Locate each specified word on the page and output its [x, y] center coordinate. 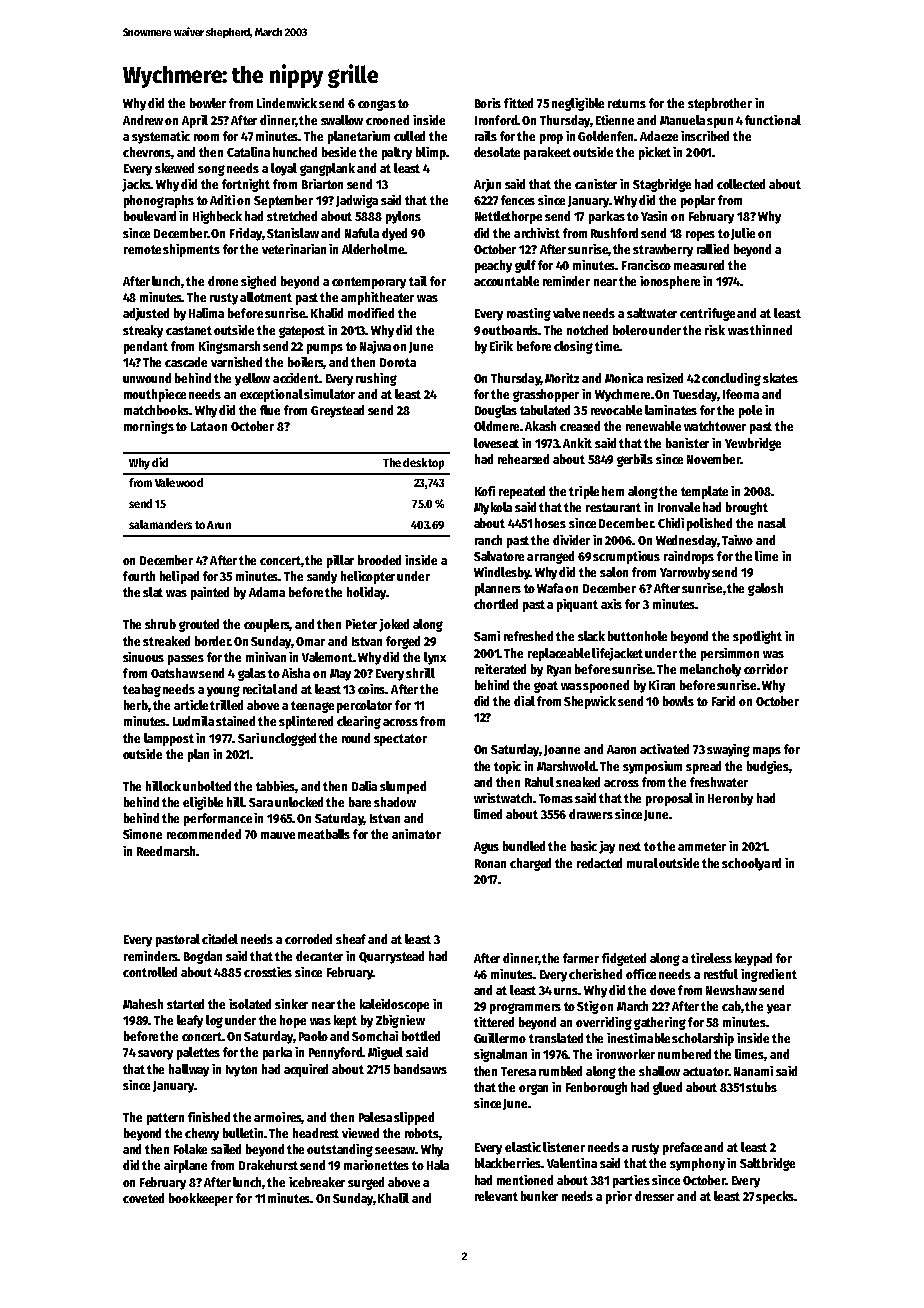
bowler [208, 103]
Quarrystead [391, 957]
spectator [400, 740]
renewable [653, 426]
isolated [250, 1004]
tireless [711, 958]
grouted [199, 625]
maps [767, 752]
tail [418, 281]
